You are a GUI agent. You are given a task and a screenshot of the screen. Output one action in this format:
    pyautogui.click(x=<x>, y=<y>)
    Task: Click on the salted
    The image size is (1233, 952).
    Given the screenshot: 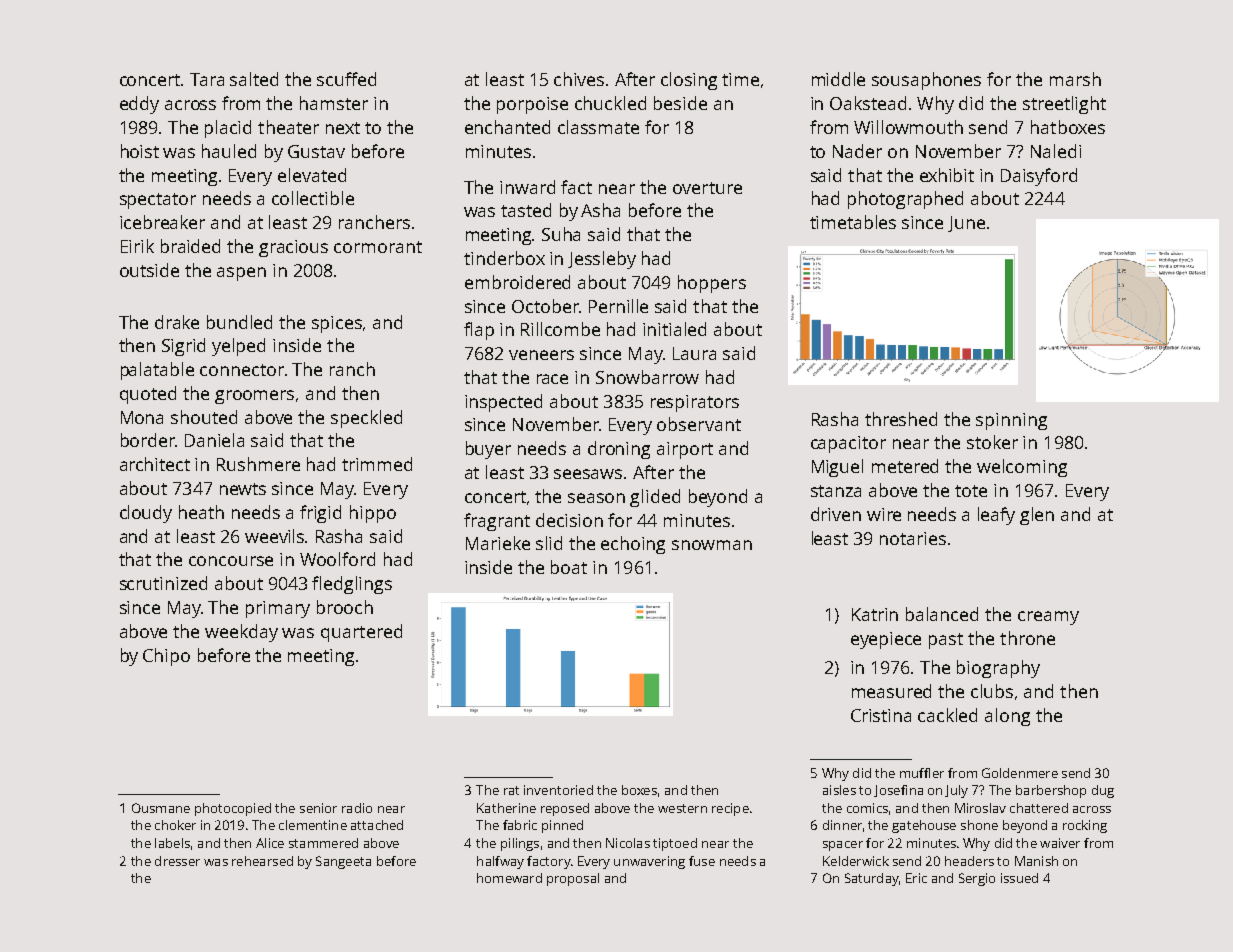 What is the action you would take?
    pyautogui.click(x=254, y=79)
